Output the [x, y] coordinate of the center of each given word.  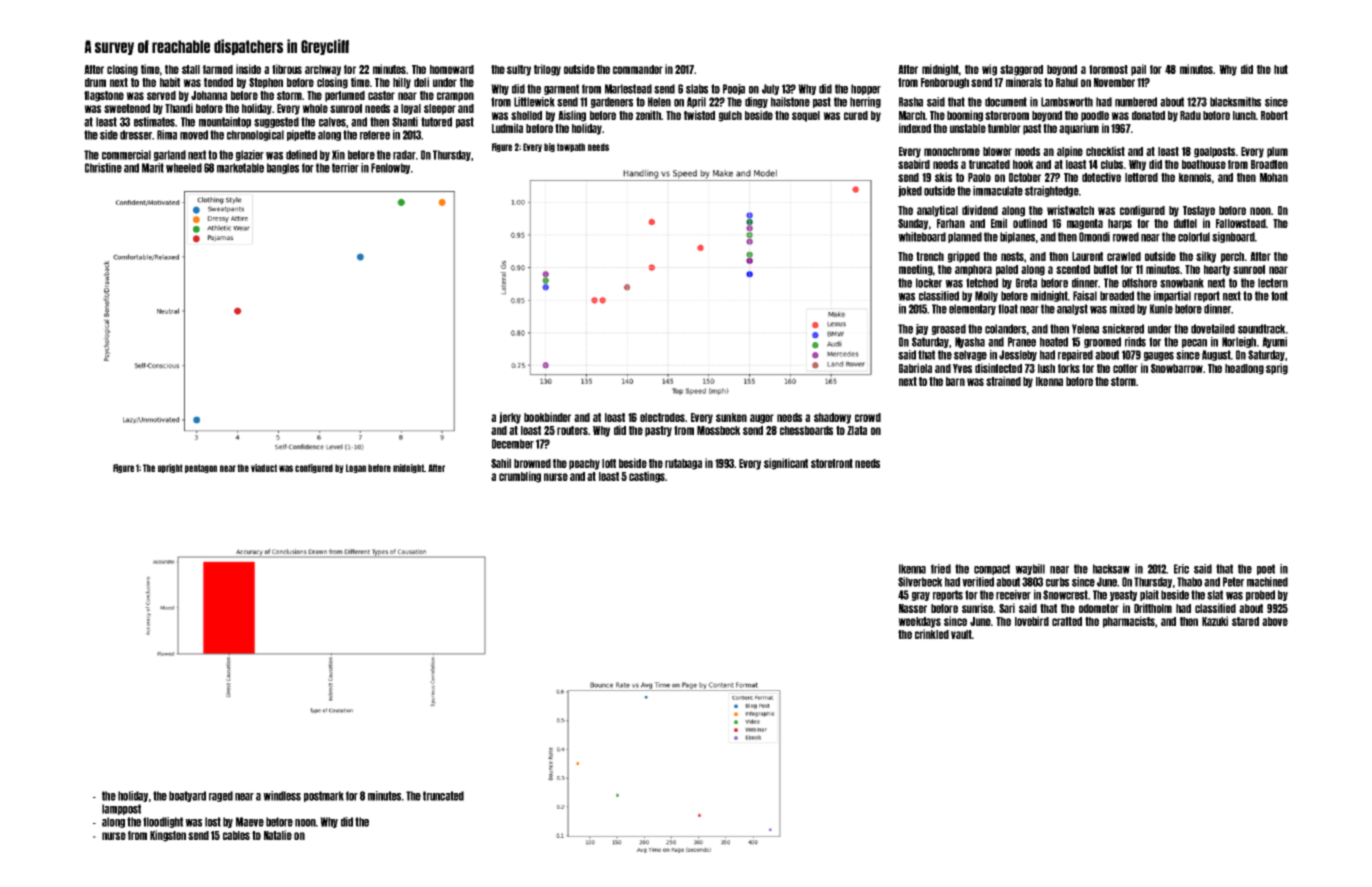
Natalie [278, 835]
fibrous [287, 69]
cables [236, 835]
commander [638, 69]
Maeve [250, 822]
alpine [1070, 152]
